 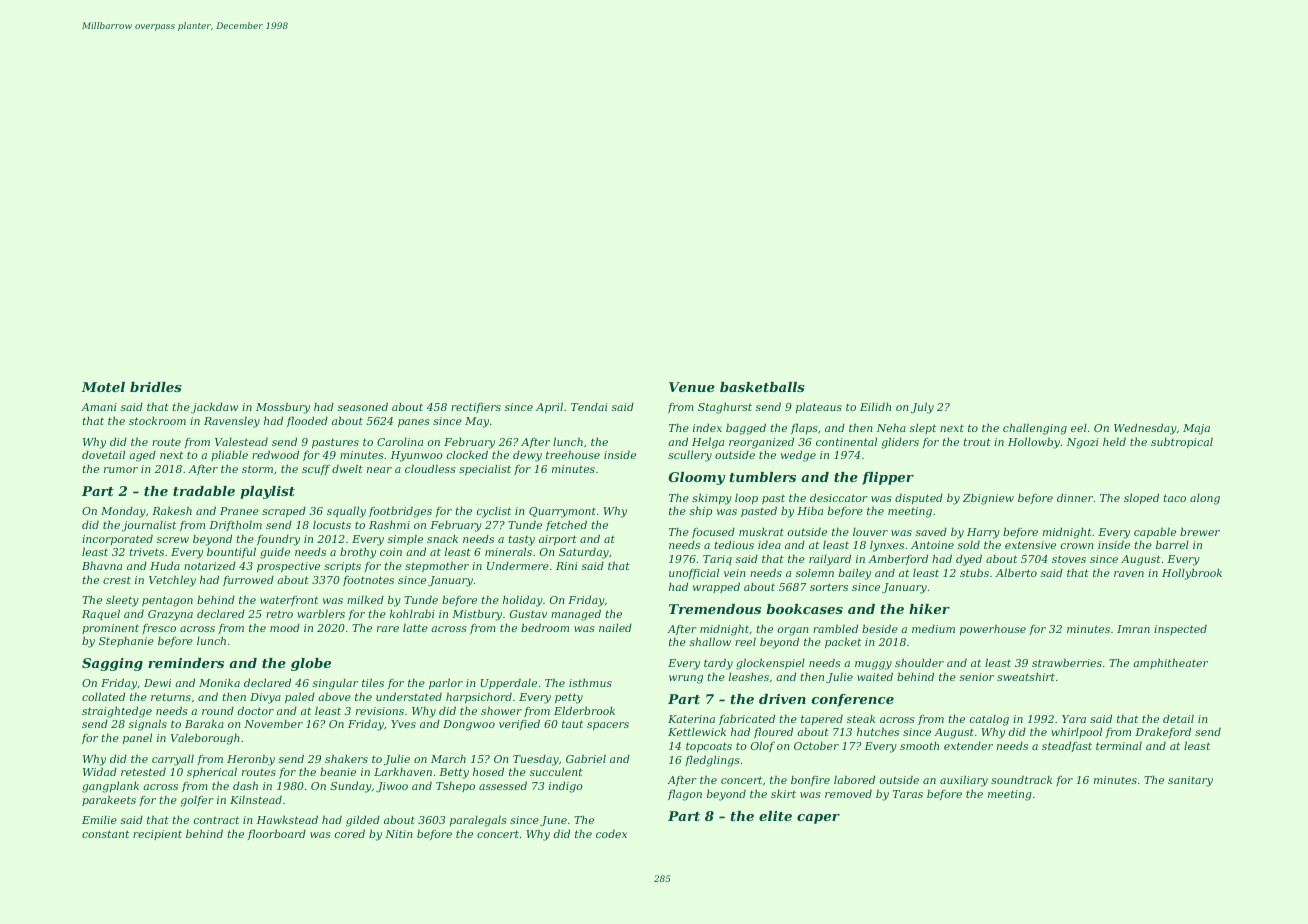 I want to click on wedge, so click(x=798, y=456).
